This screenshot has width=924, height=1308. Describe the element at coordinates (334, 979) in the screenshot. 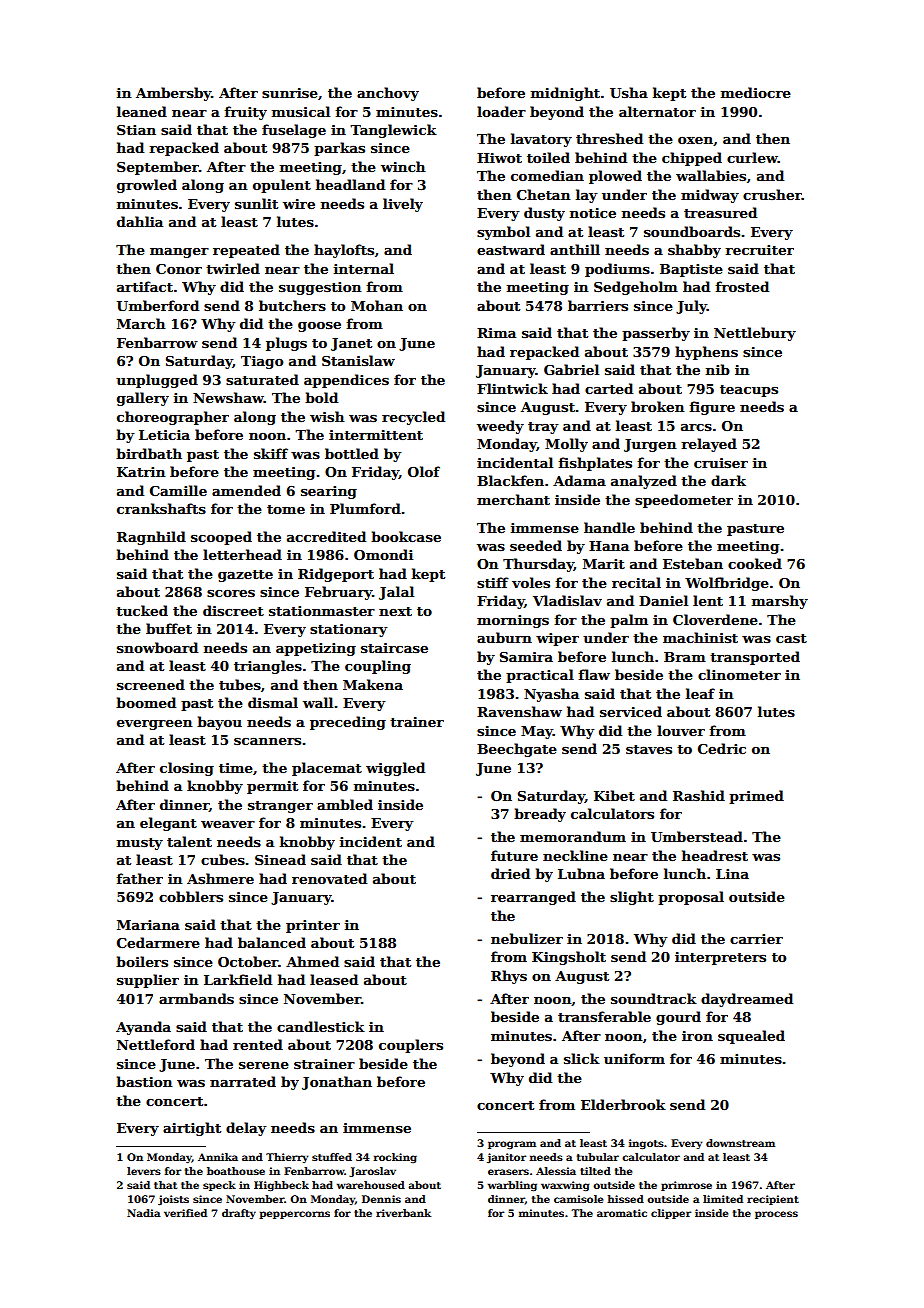

I see `leased` at that location.
